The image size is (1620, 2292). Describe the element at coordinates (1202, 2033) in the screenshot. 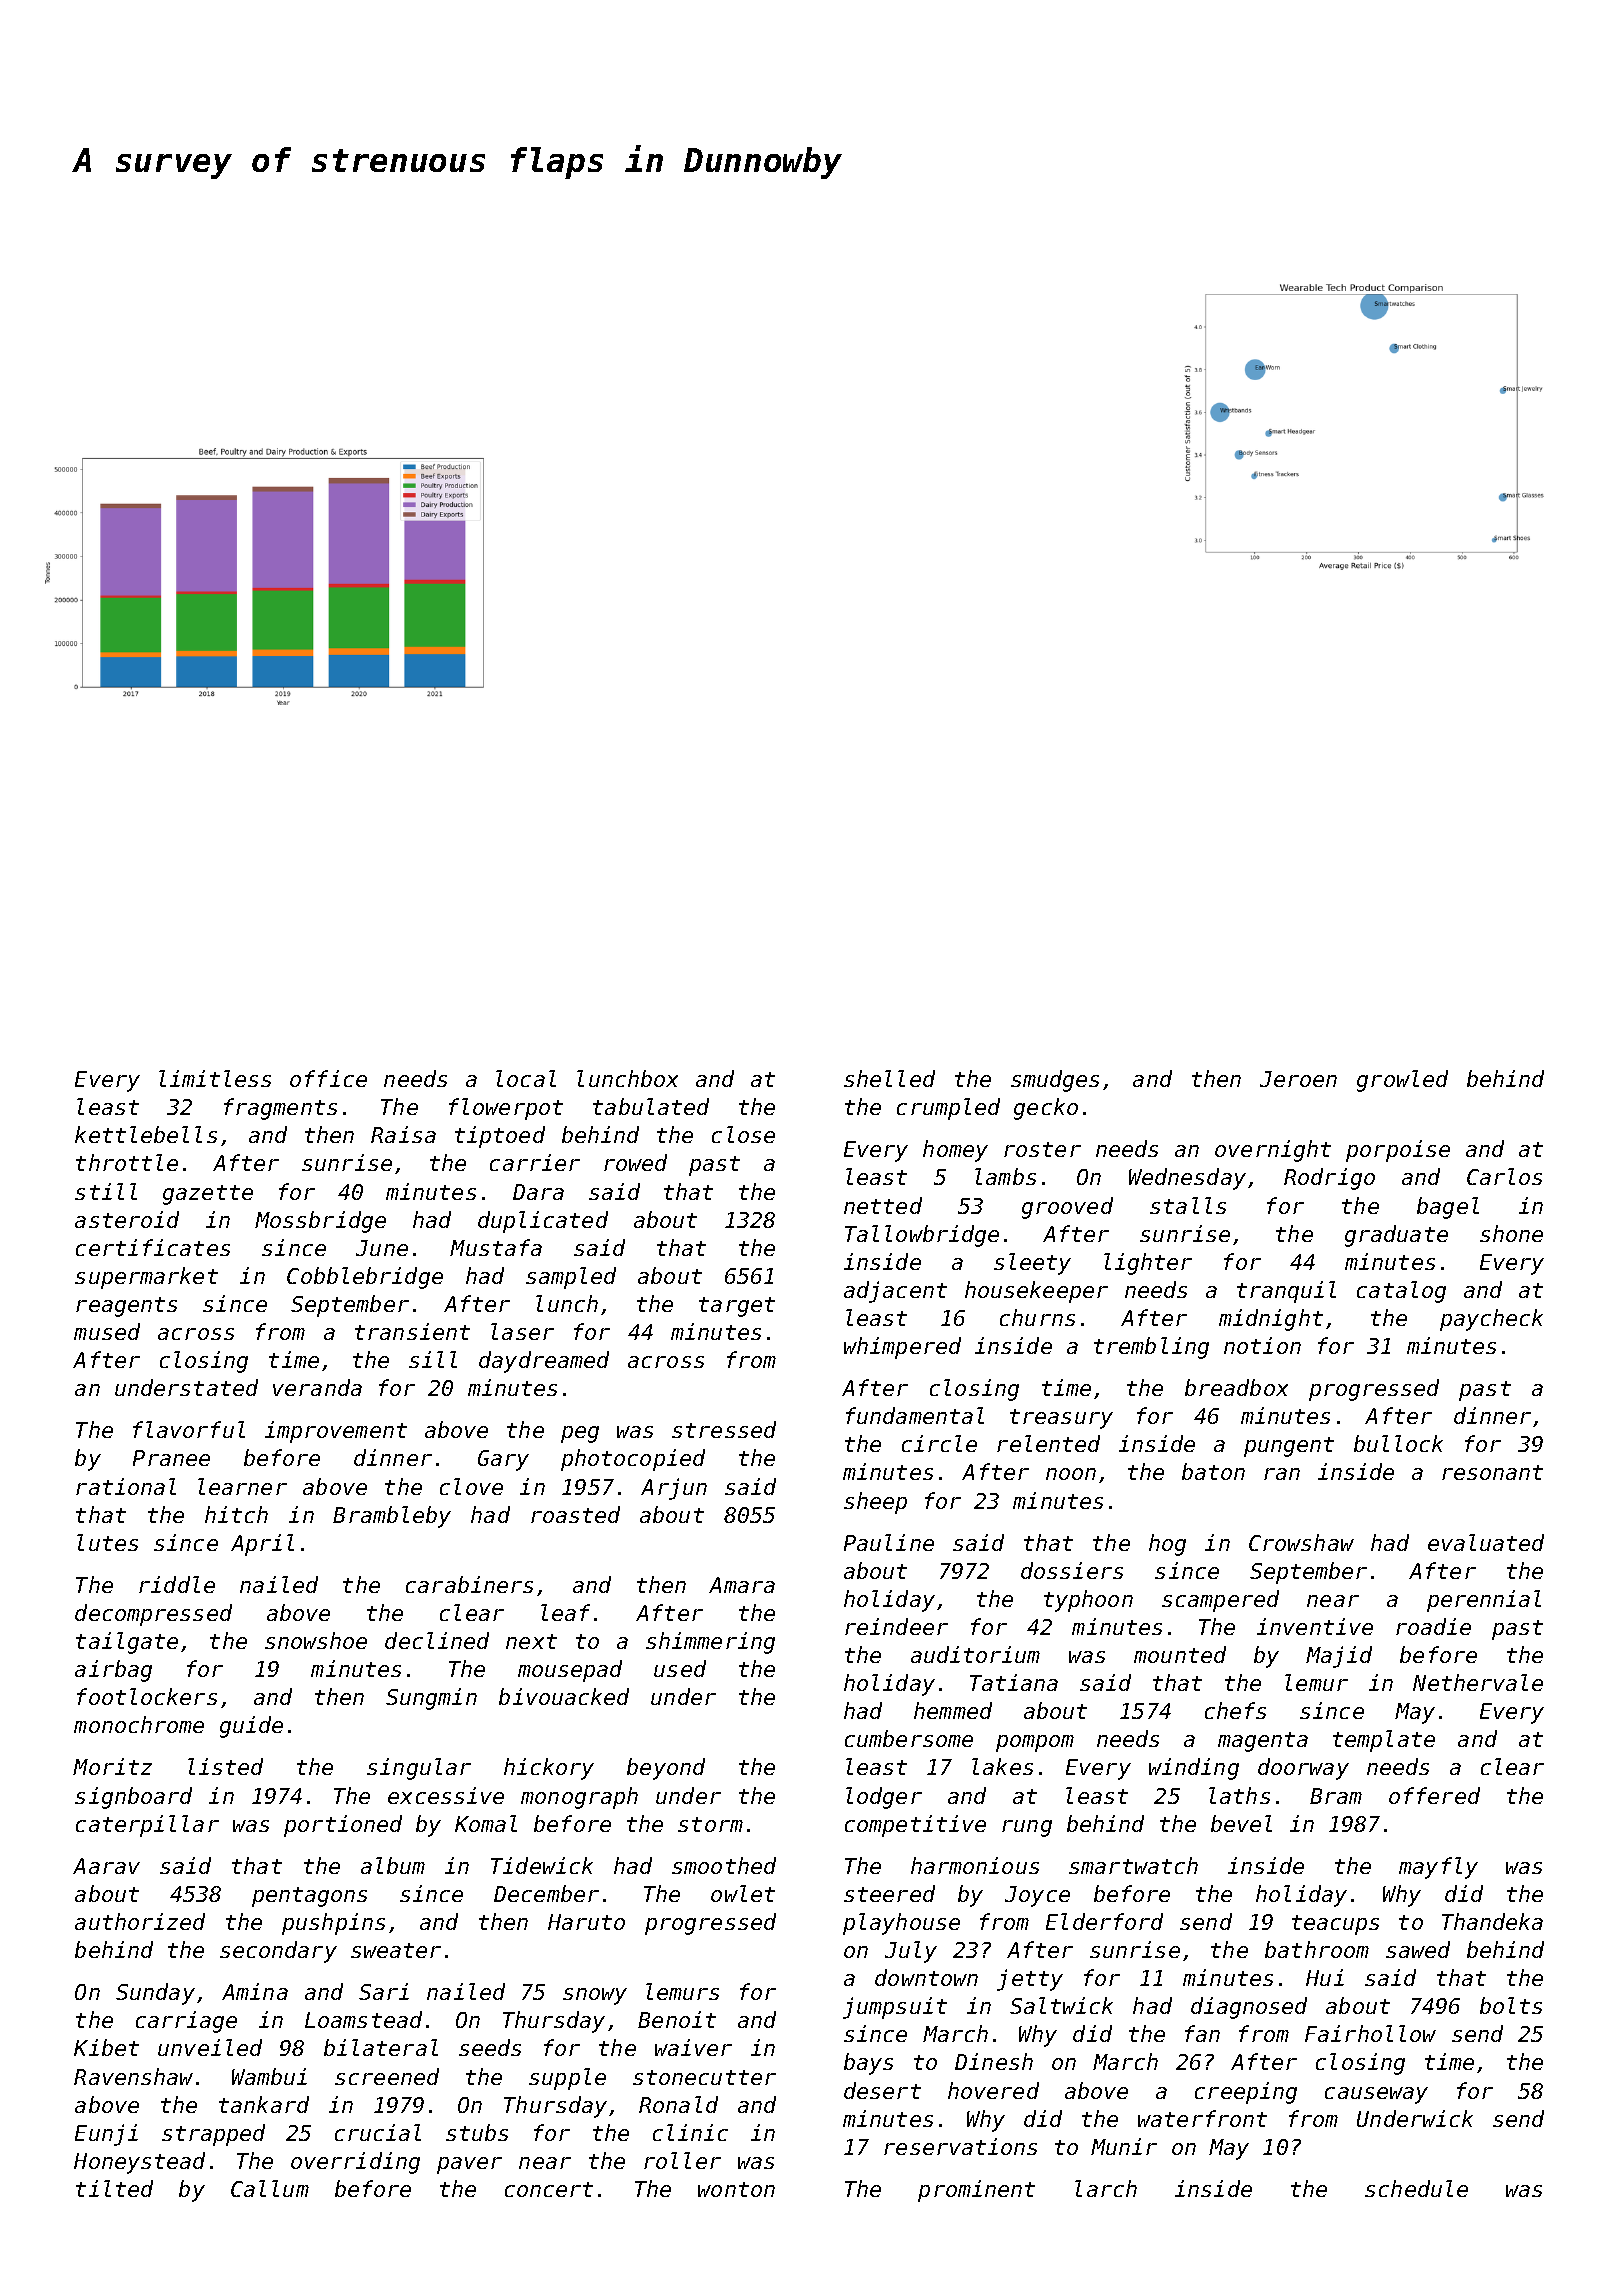

I see `fan` at that location.
